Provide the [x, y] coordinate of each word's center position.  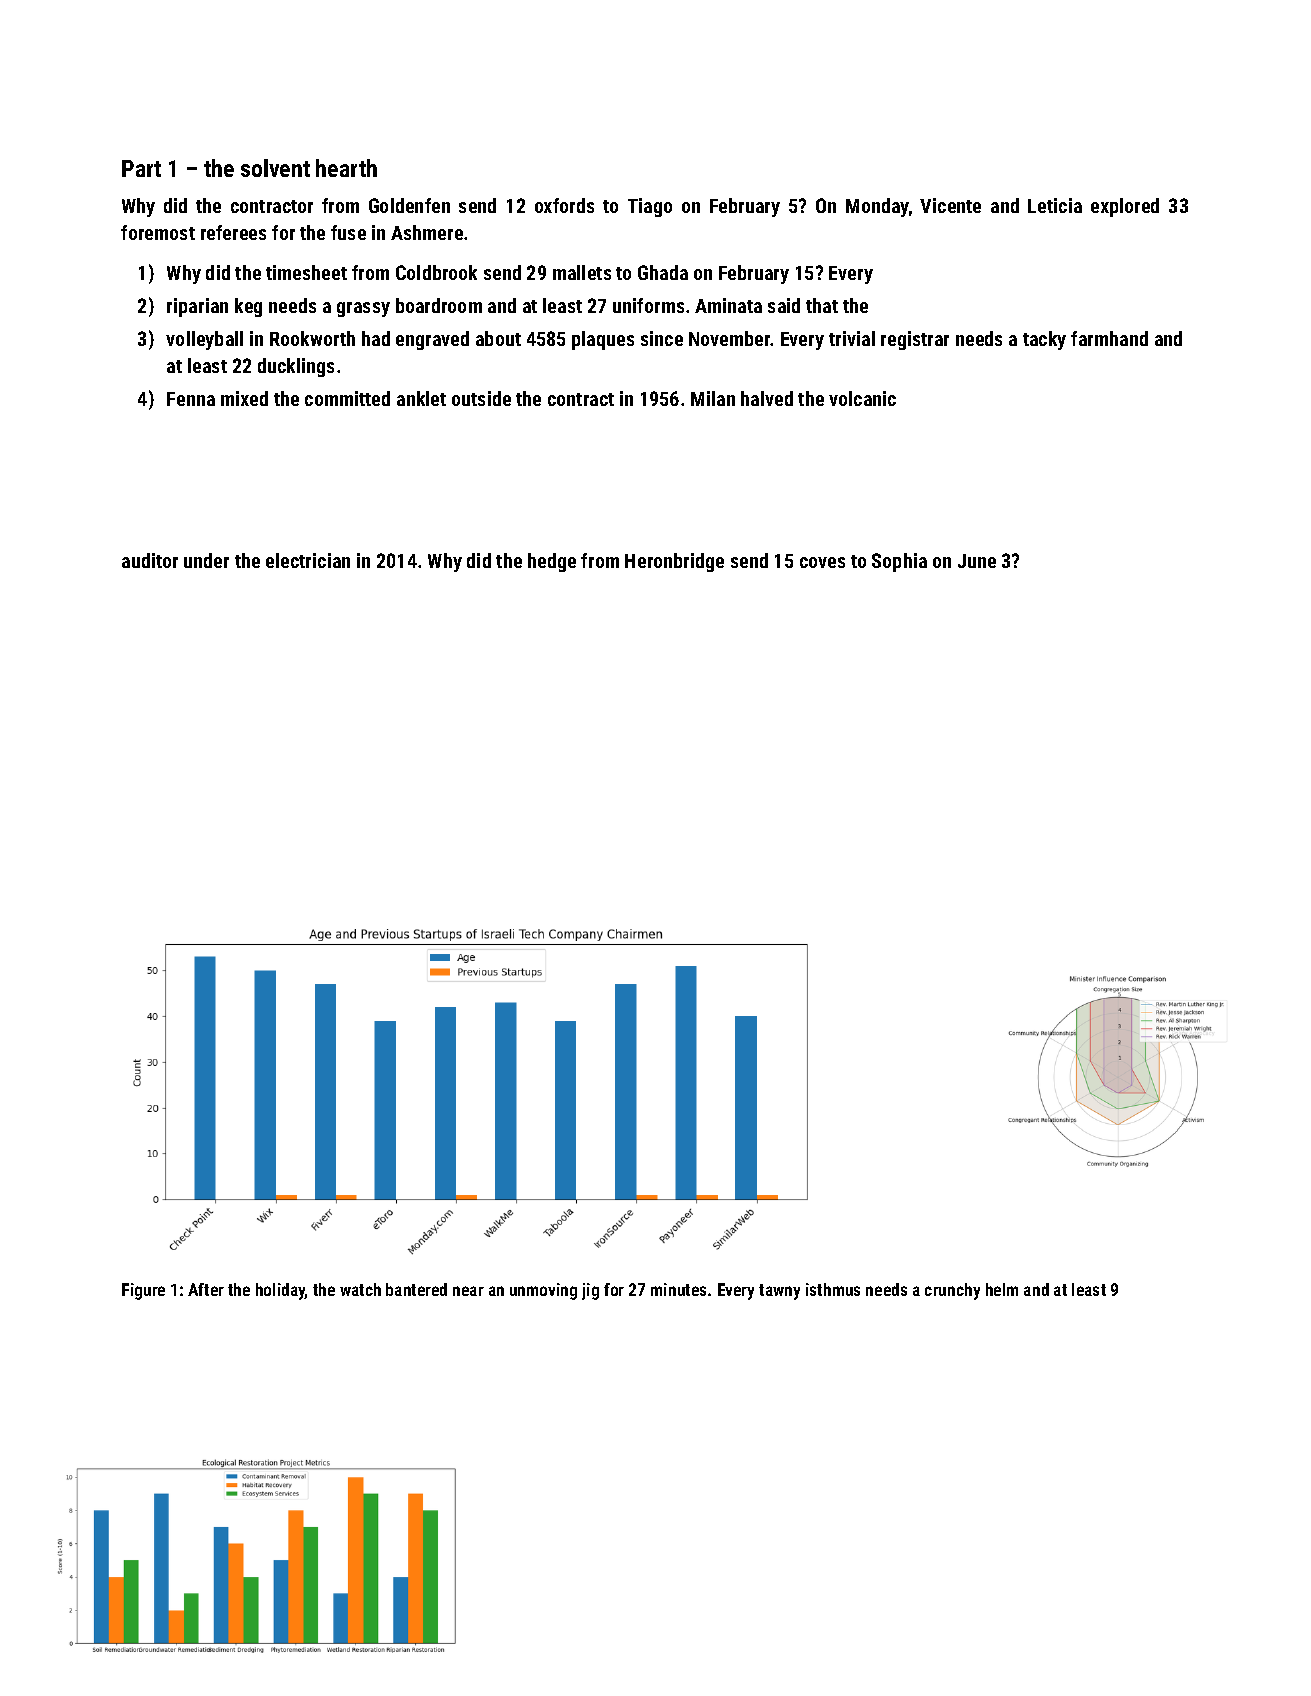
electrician [308, 560]
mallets [582, 272]
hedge [552, 562]
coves [822, 562]
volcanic [862, 398]
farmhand [1109, 338]
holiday [281, 1291]
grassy [363, 309]
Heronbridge [674, 562]
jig [590, 1291]
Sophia [899, 562]
